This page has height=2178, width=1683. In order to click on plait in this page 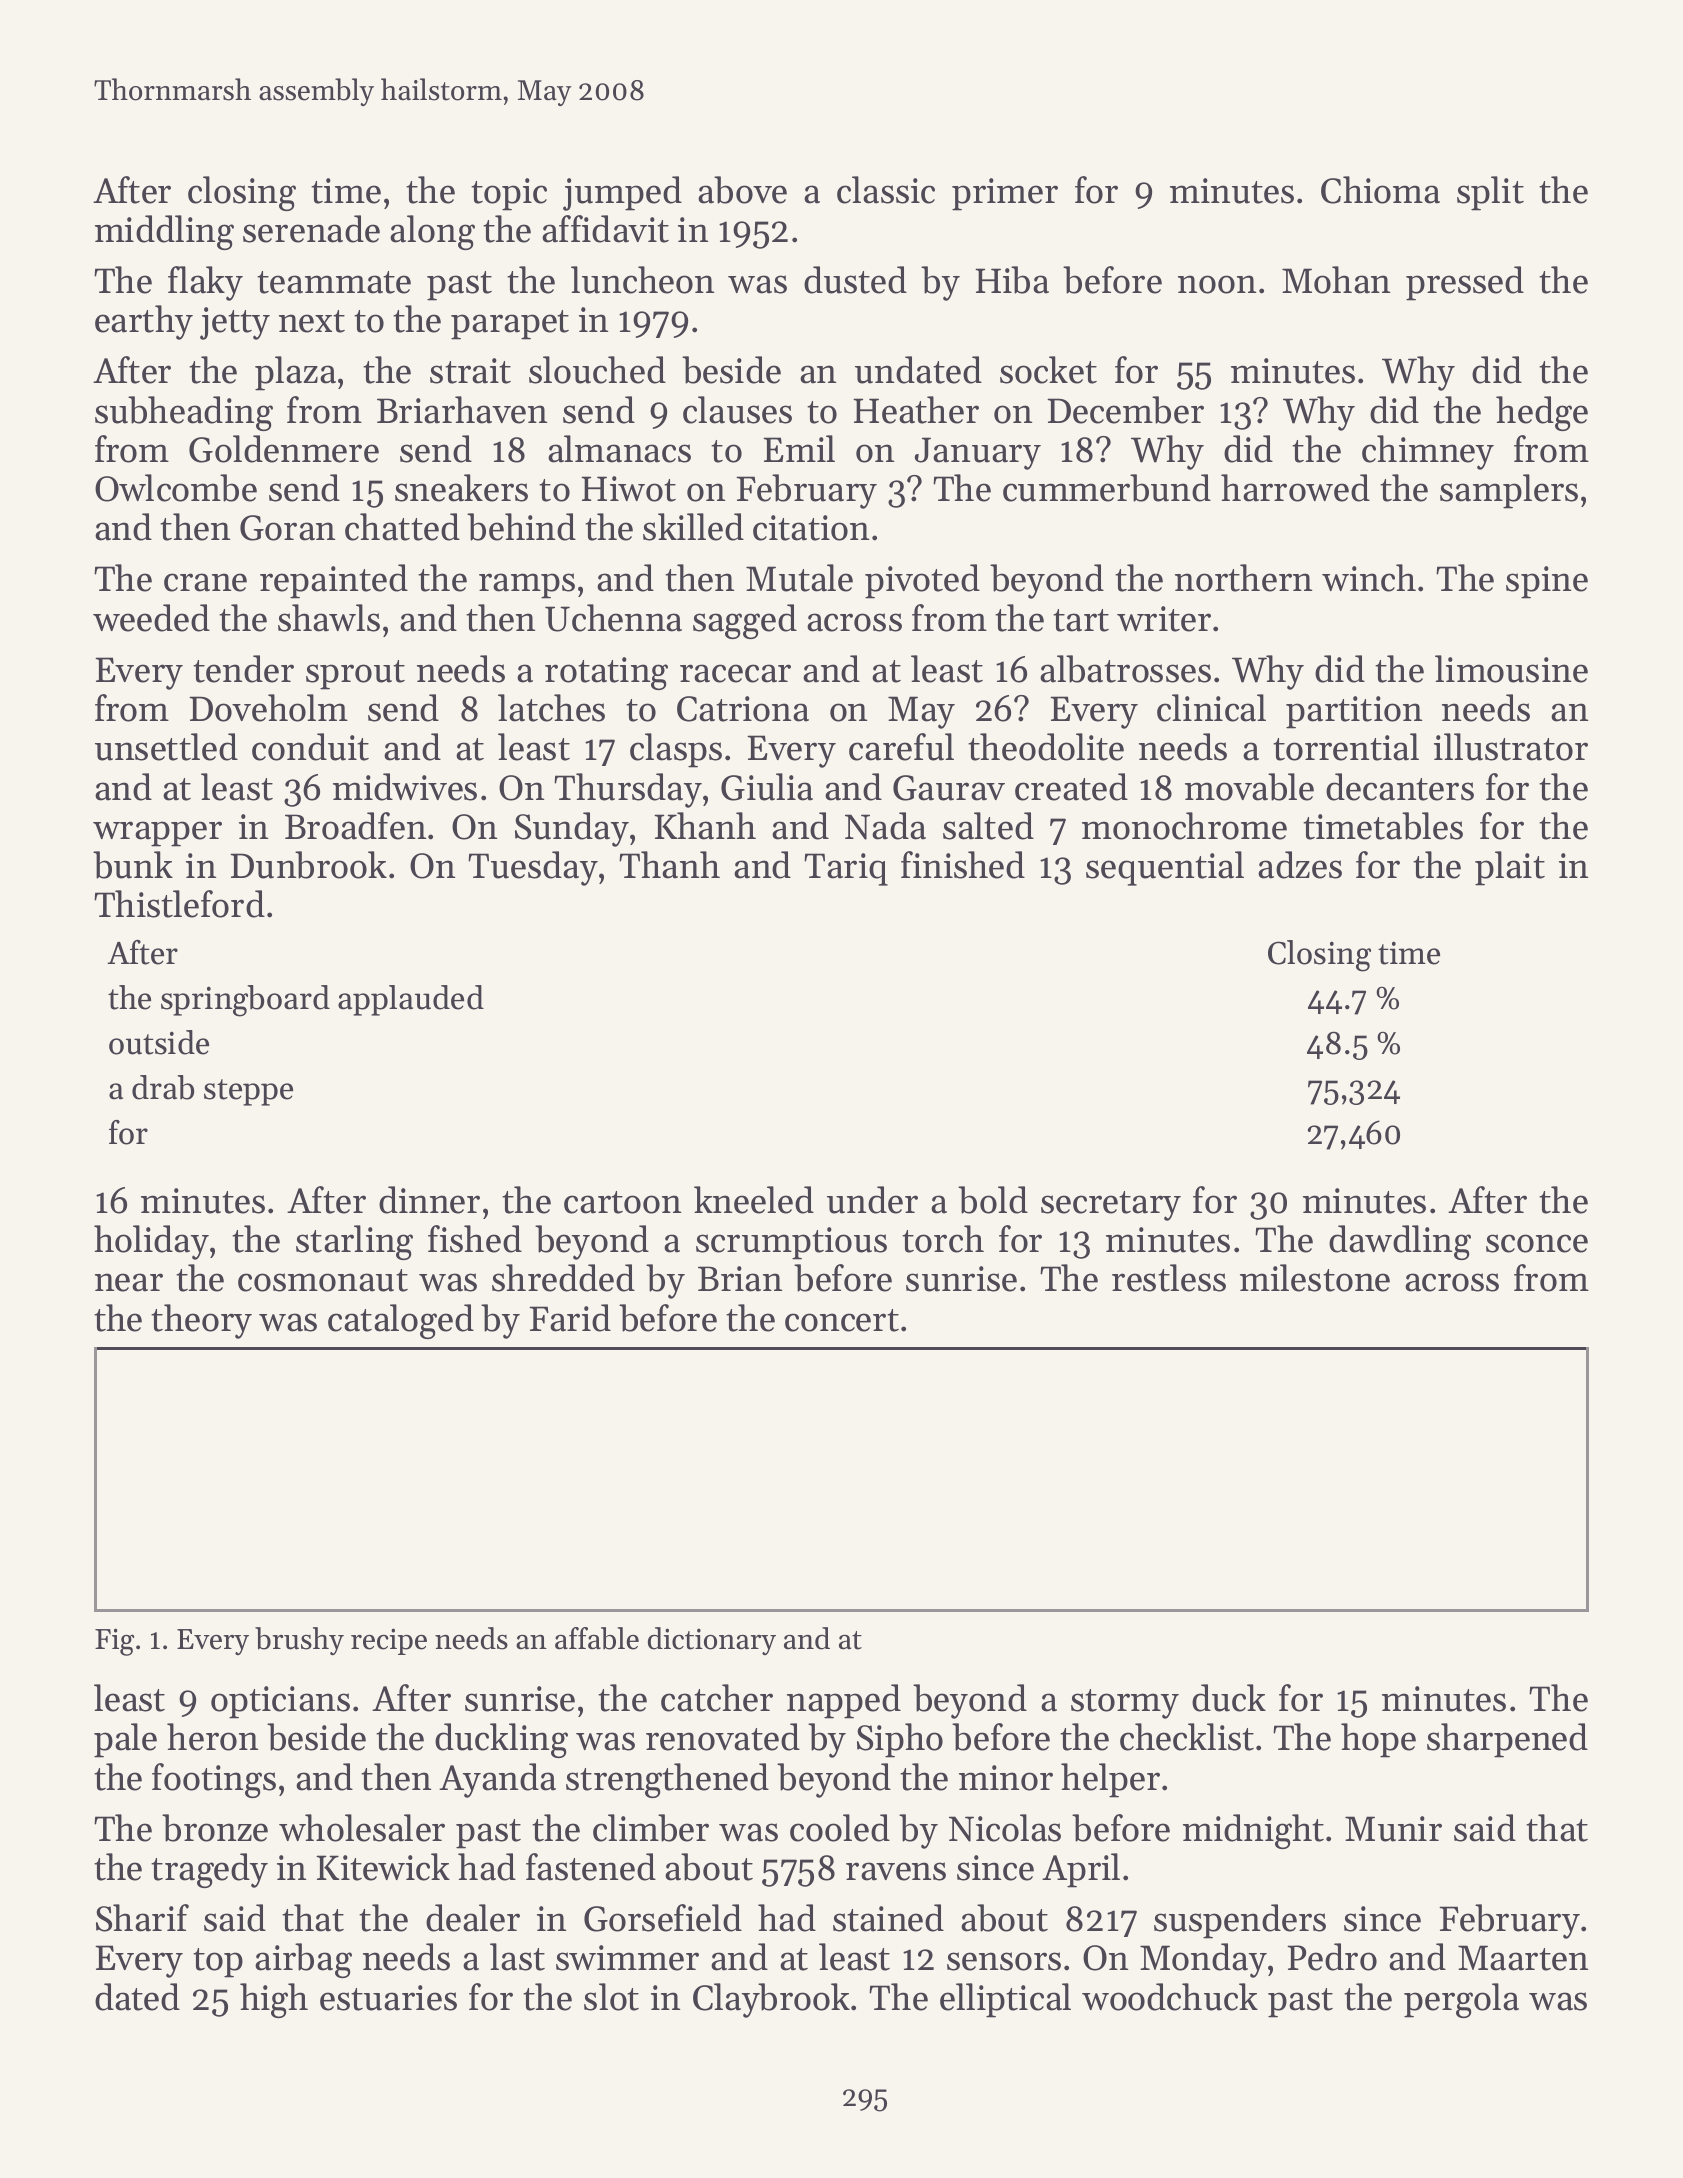, I will do `click(1510, 868)`.
